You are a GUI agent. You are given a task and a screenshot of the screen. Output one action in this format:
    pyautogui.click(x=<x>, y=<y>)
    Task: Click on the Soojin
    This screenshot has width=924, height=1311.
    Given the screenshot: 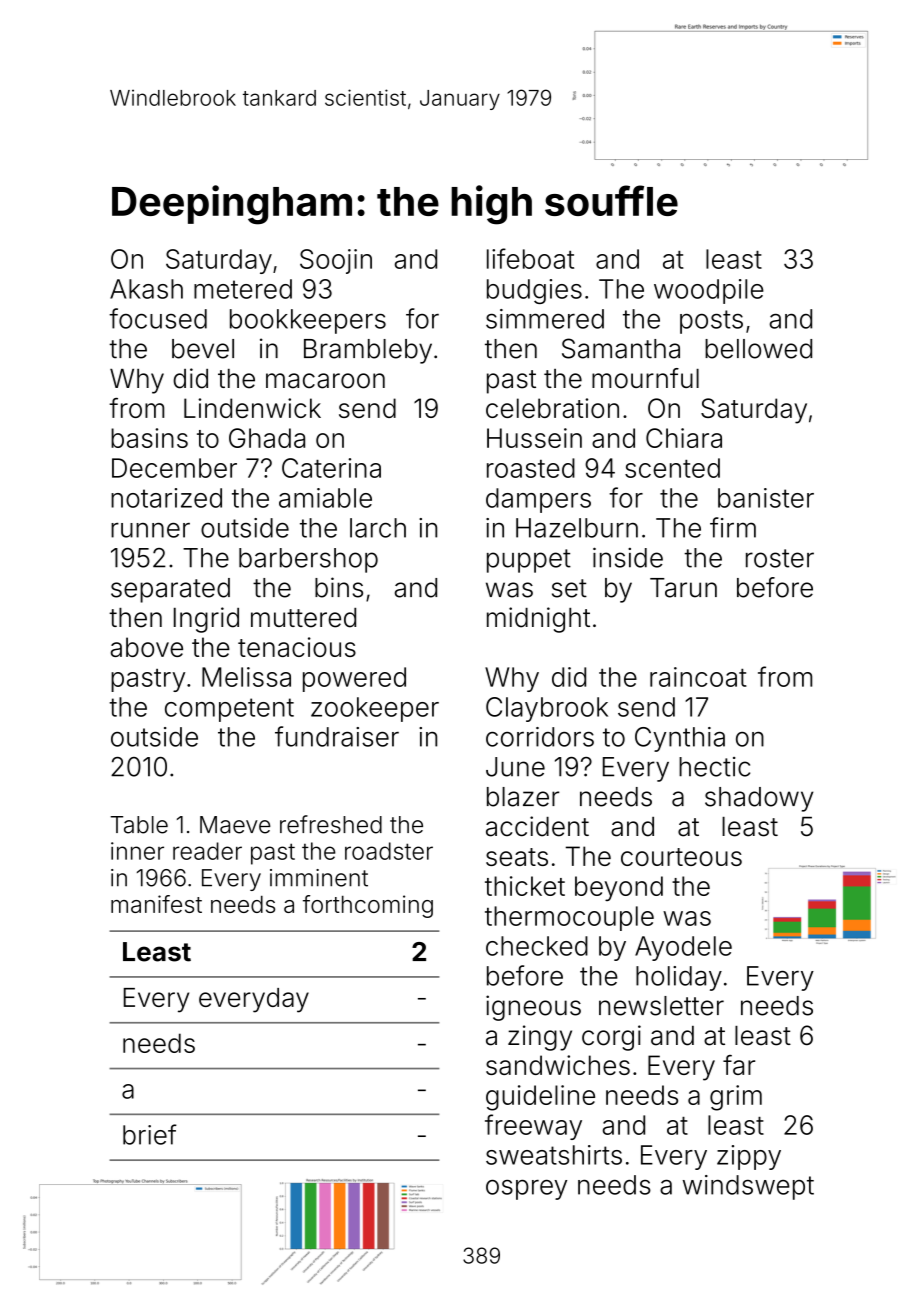 What is the action you would take?
    pyautogui.click(x=336, y=261)
